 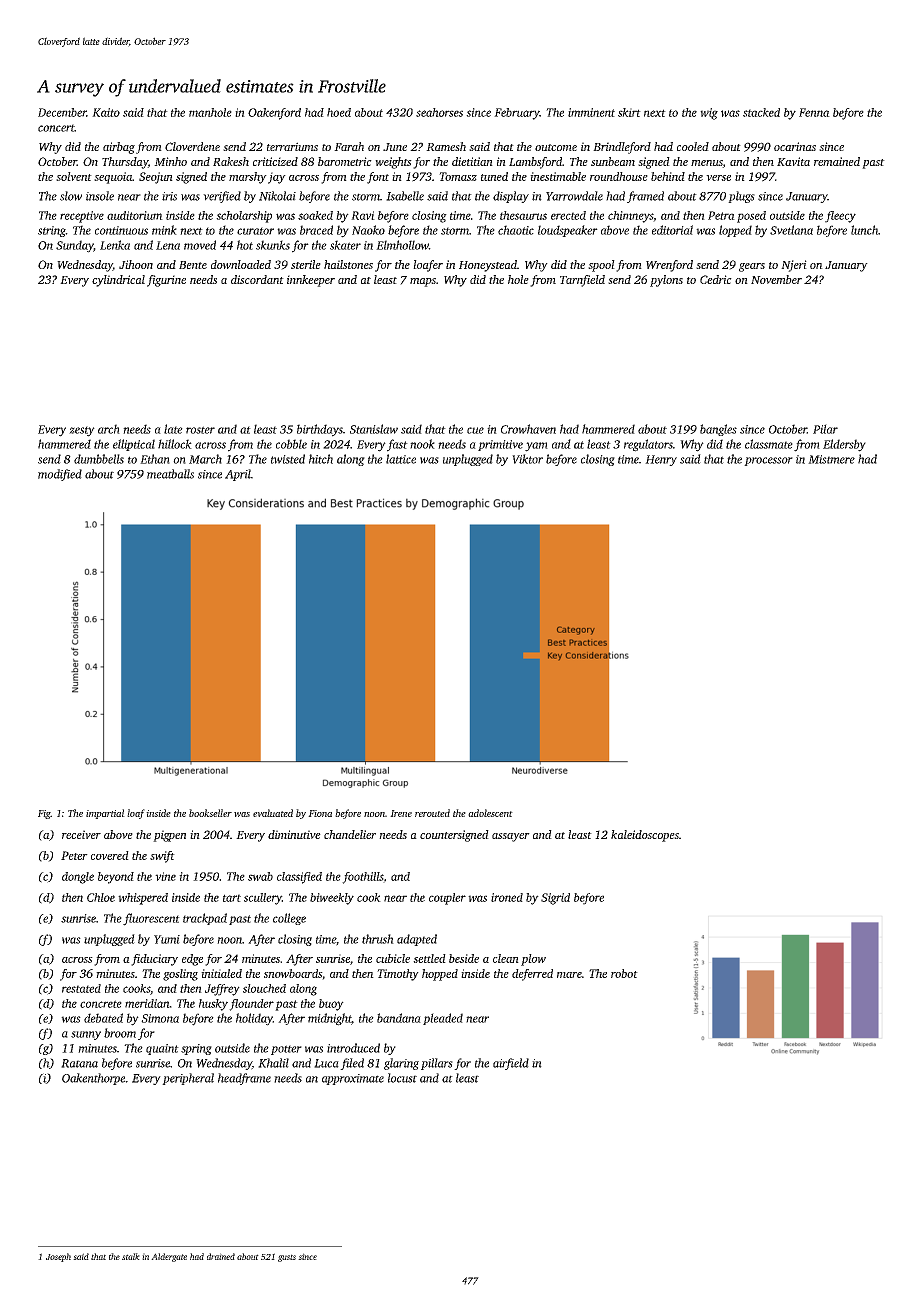 What do you see at coordinates (511, 1064) in the screenshot?
I see `airfield` at bounding box center [511, 1064].
